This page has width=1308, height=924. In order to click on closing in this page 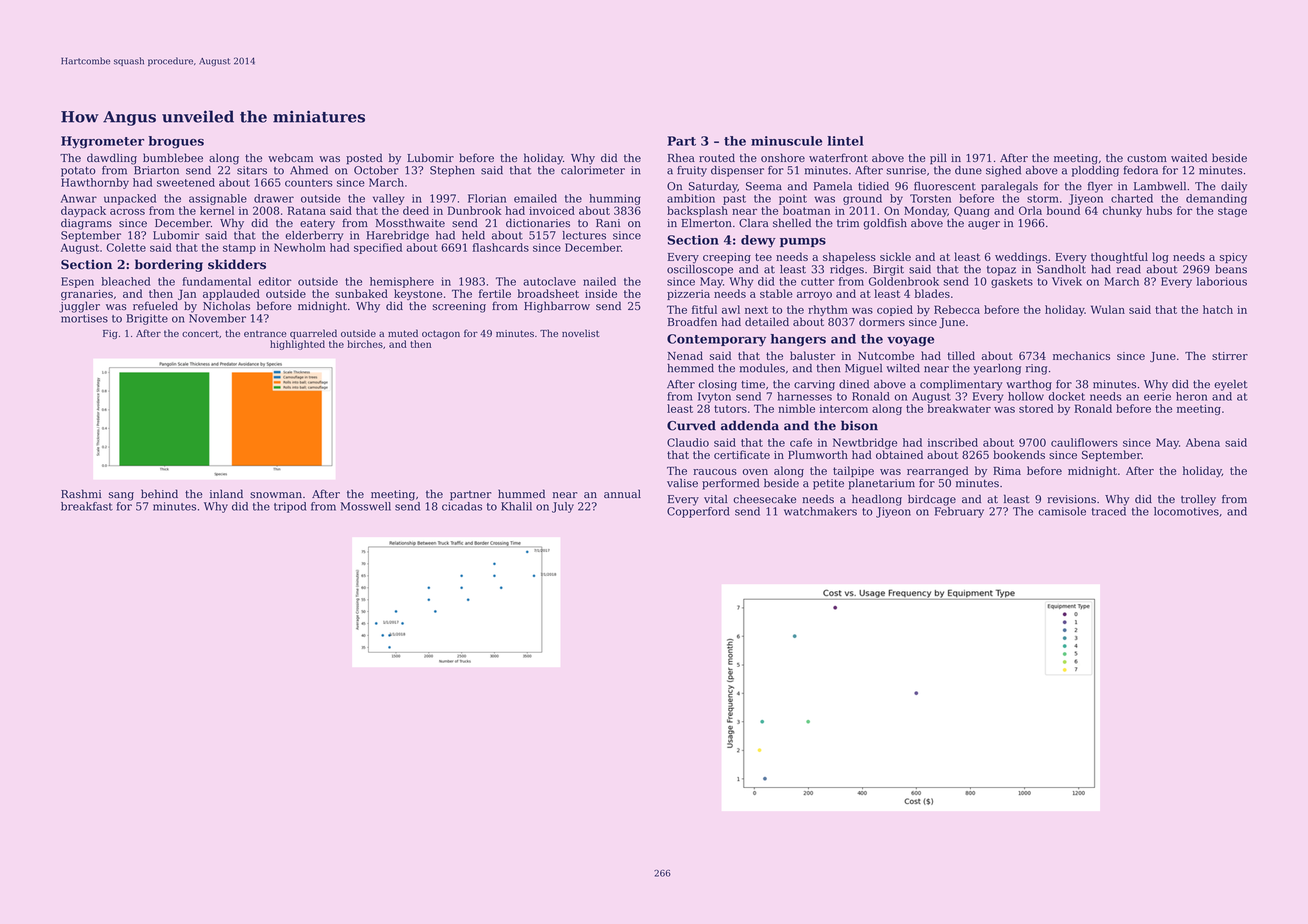, I will do `click(718, 385)`.
